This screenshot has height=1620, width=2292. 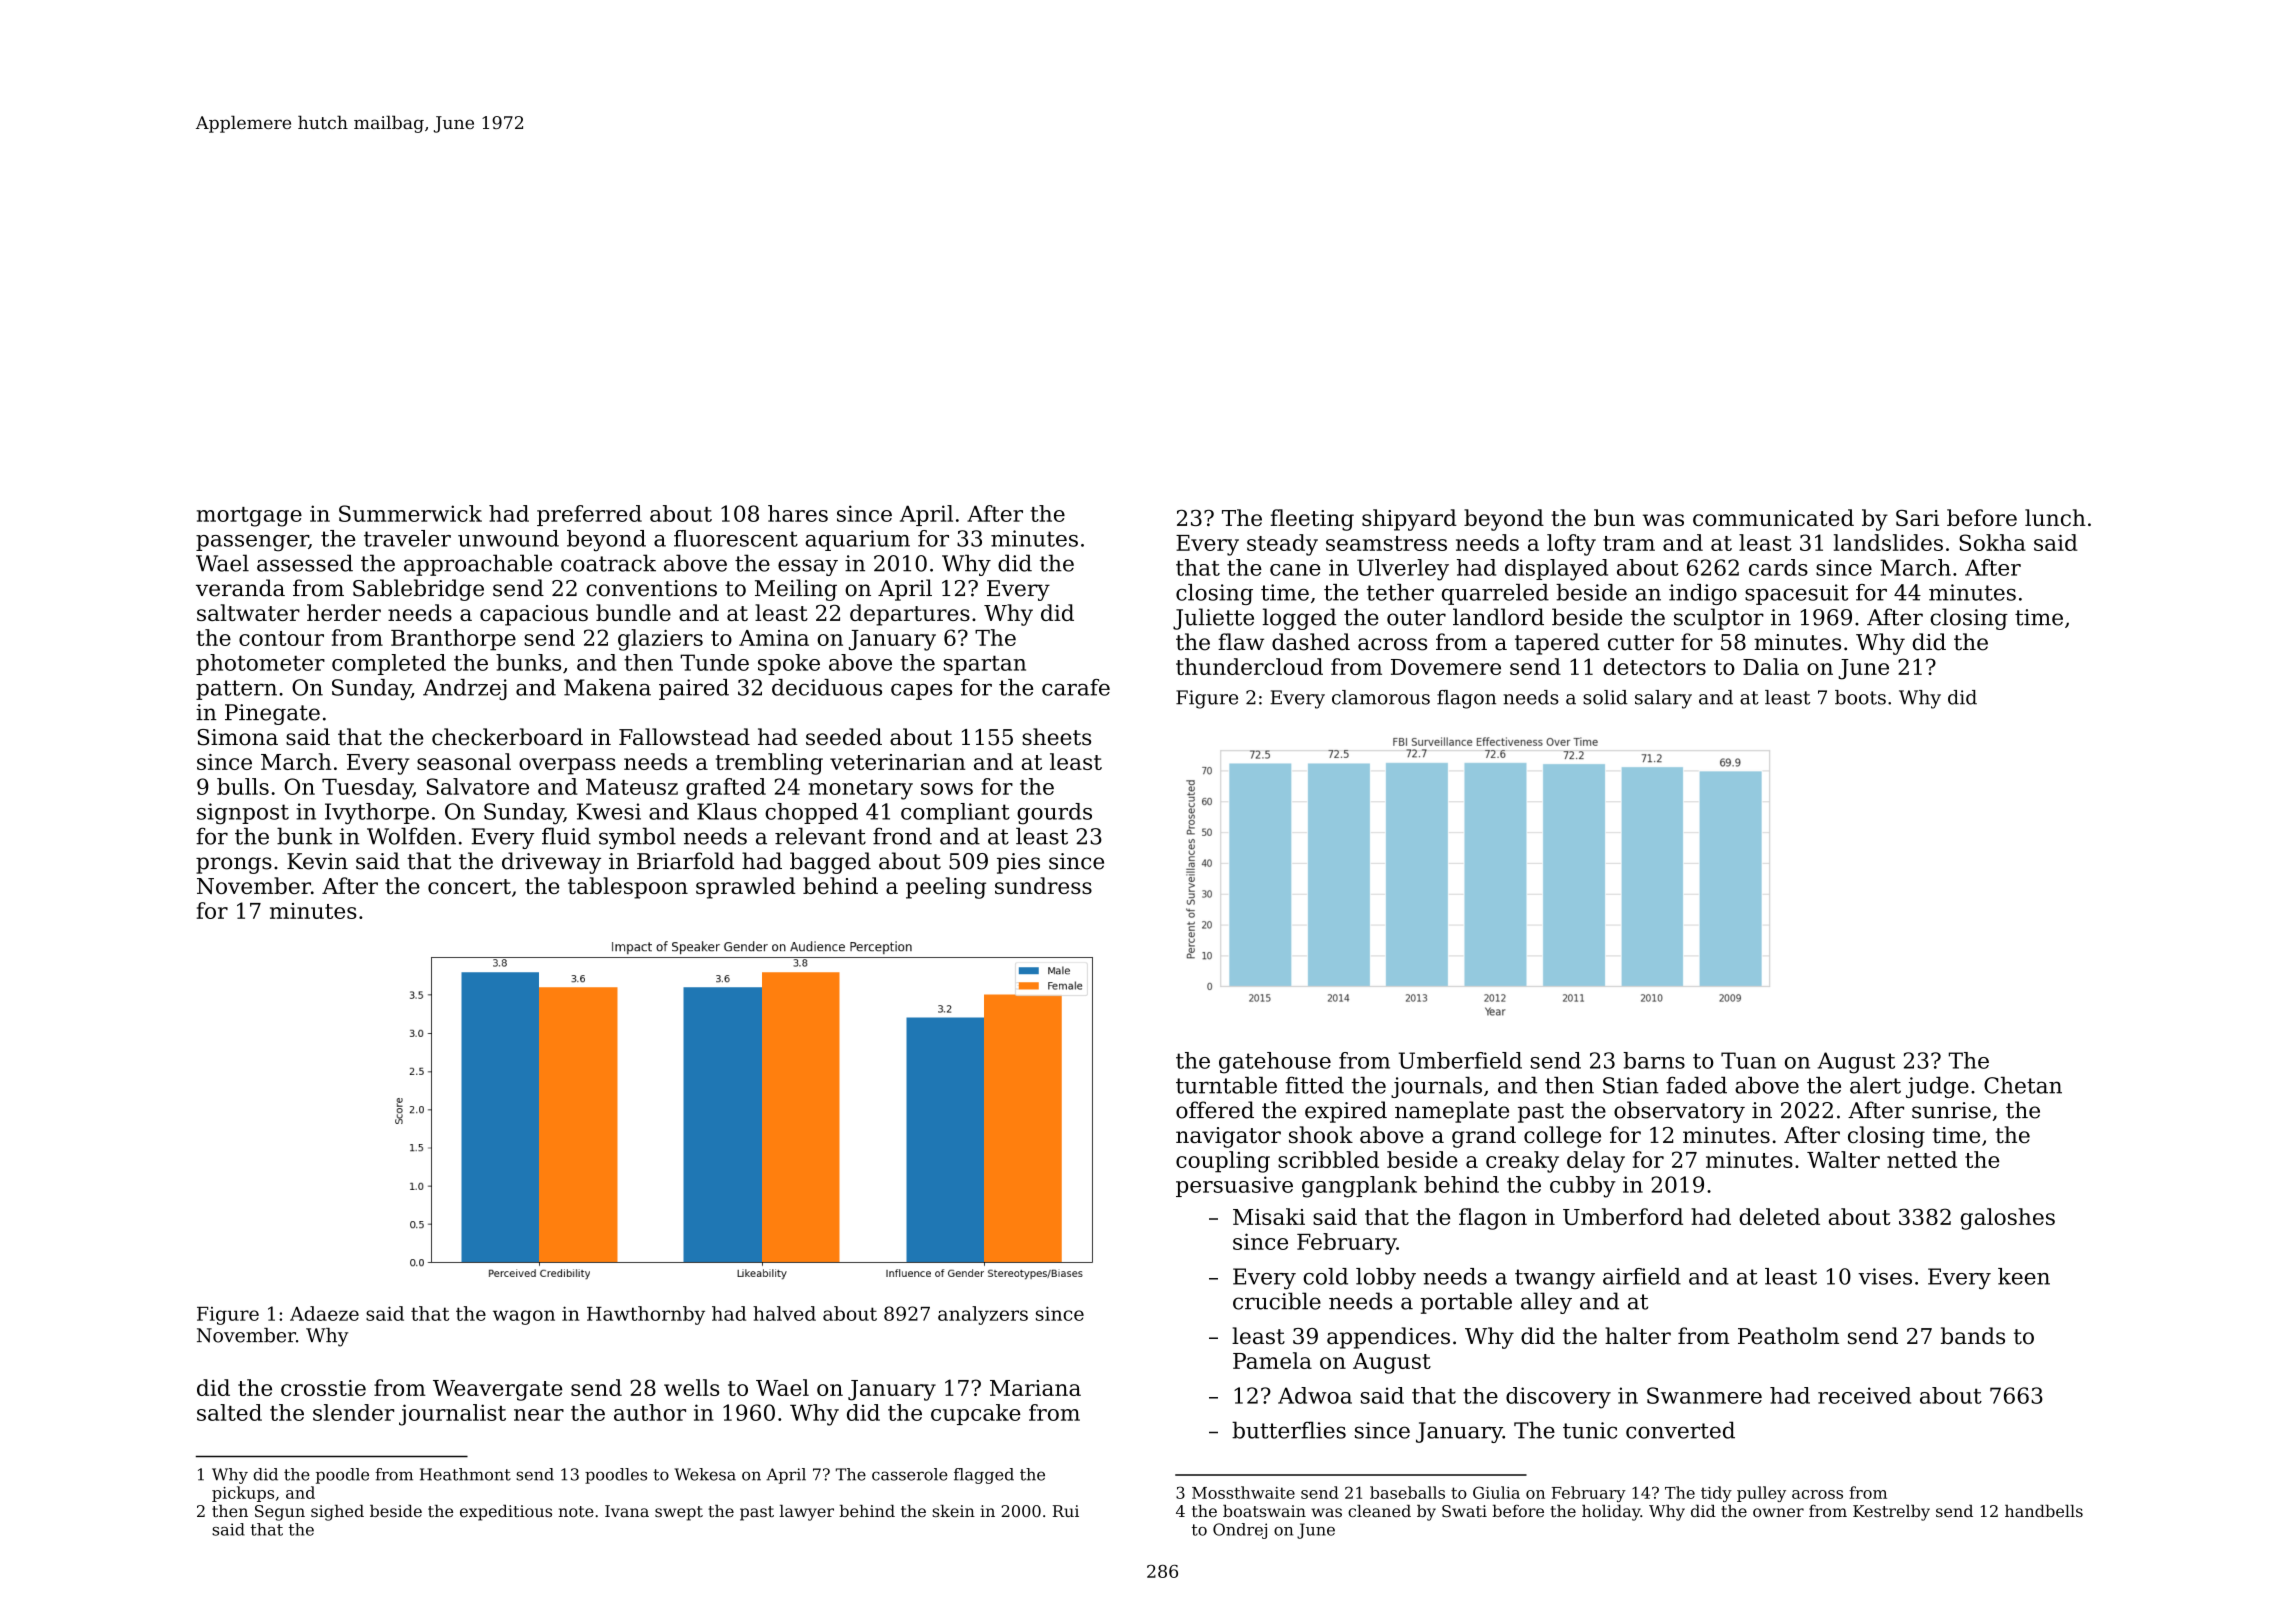 I want to click on passenger, so click(x=252, y=543).
